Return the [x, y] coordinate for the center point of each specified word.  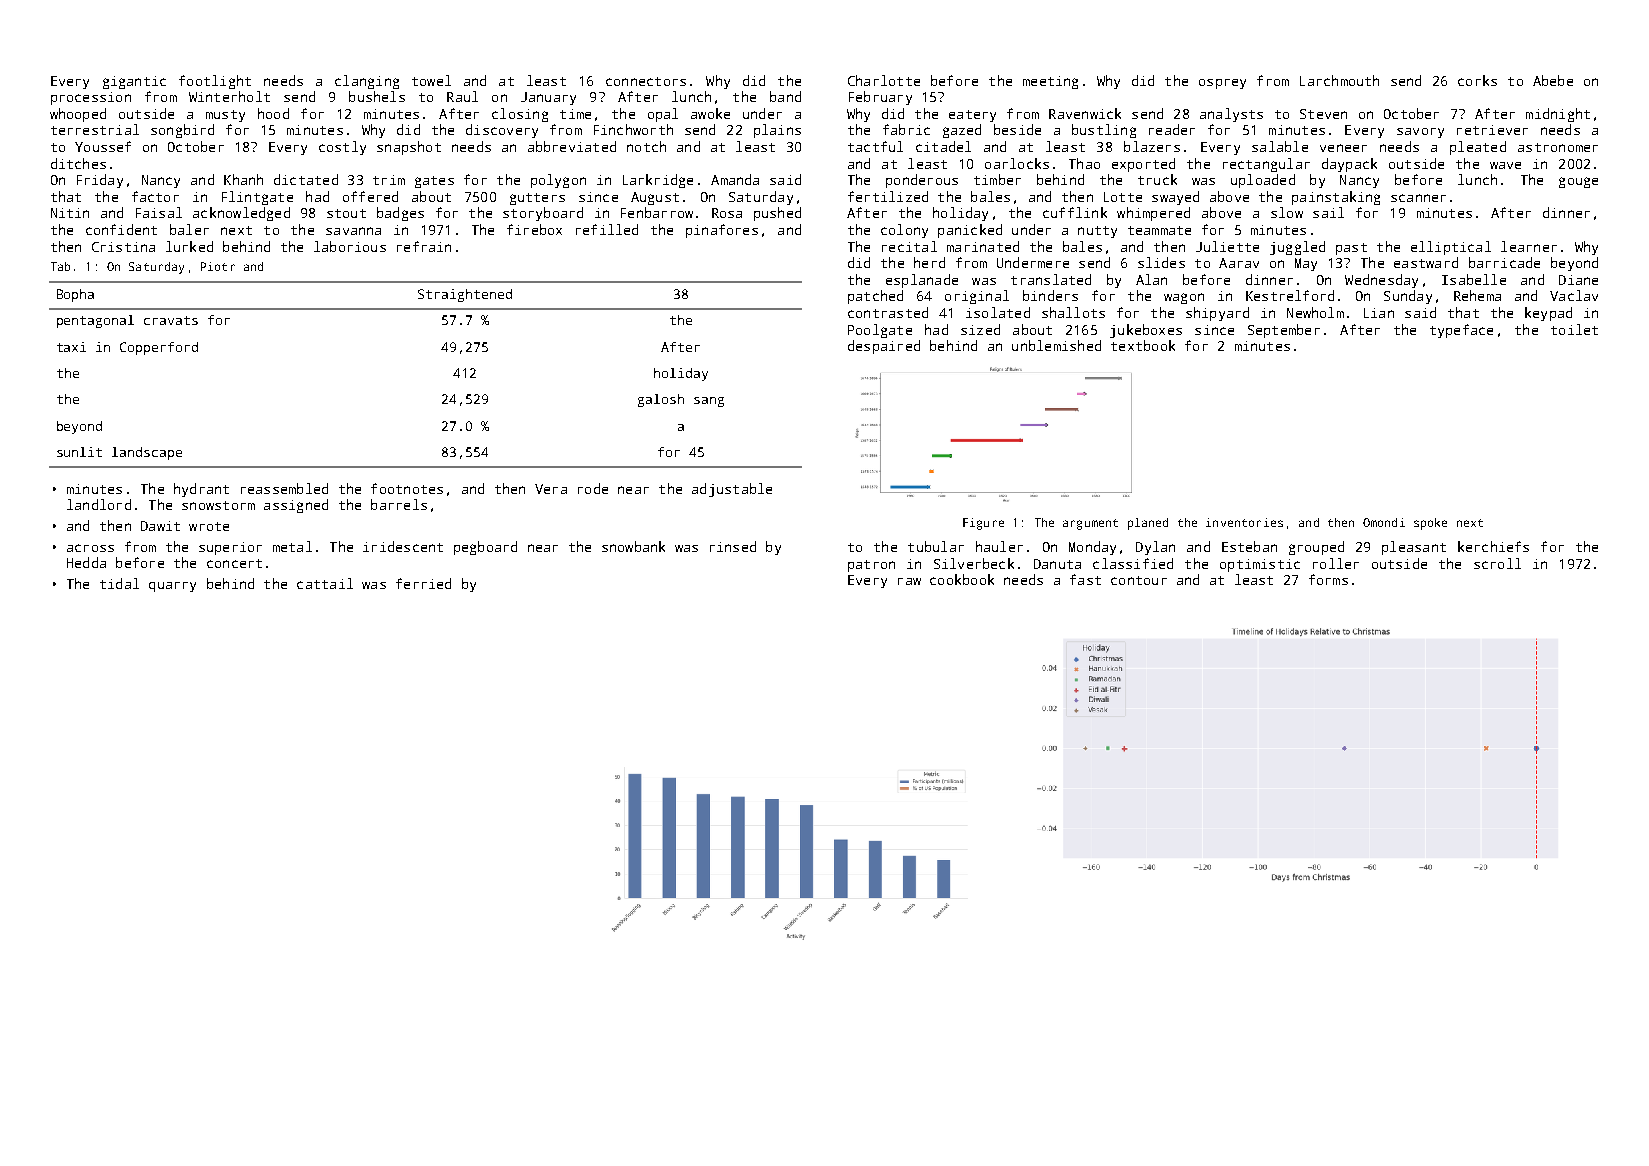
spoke [1430, 524]
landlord [99, 504]
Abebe [1553, 80]
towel [431, 80]
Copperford [159, 348]
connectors [646, 81]
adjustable [732, 490]
